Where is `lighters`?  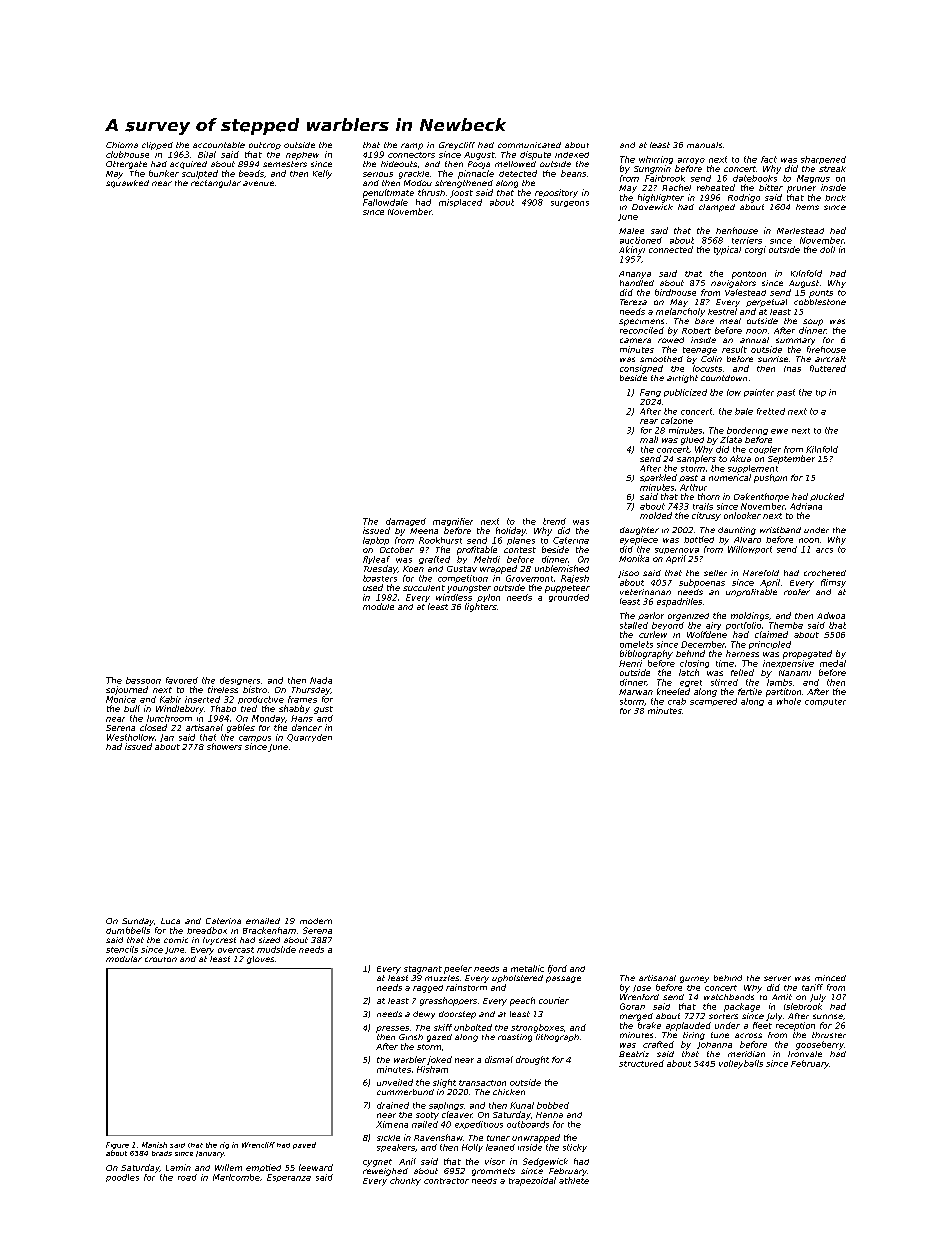 lighters is located at coordinates (481, 607).
